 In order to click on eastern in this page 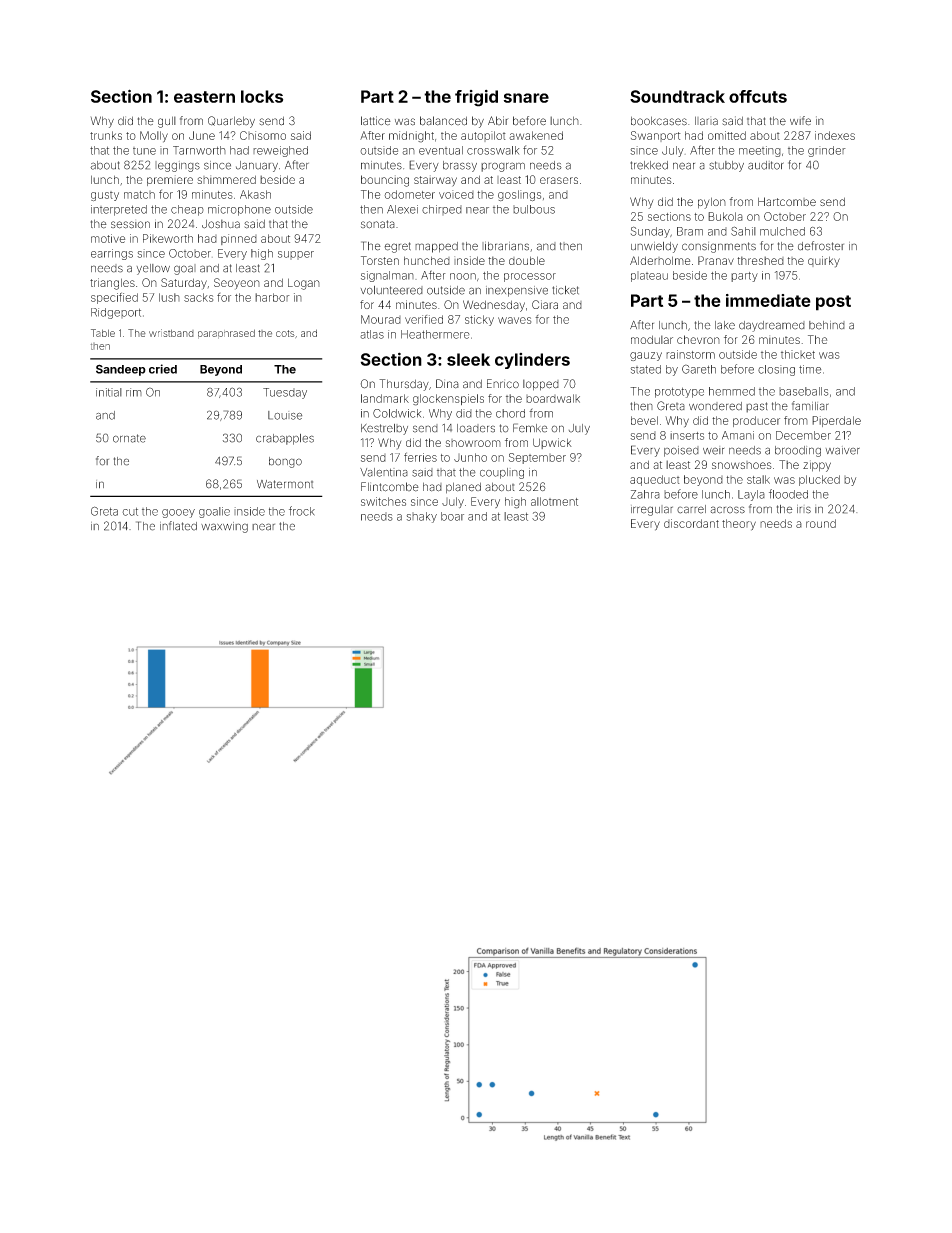, I will do `click(204, 97)`.
